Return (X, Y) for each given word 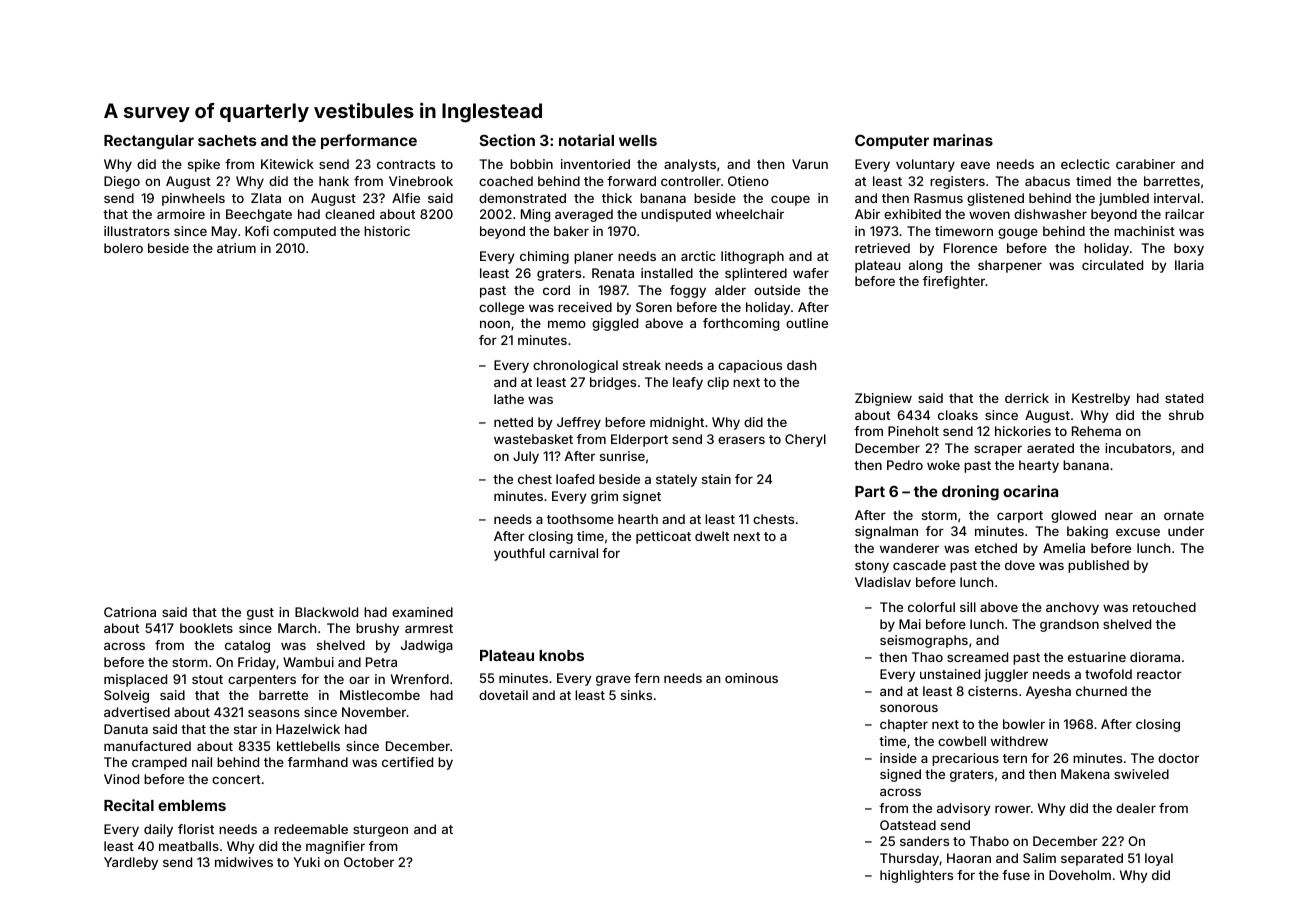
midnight (677, 423)
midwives (244, 862)
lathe (509, 399)
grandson (1069, 625)
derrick (1027, 398)
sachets (227, 140)
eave (975, 165)
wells (638, 140)
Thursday (909, 859)
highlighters (916, 876)
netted (513, 422)
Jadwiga (427, 646)
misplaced (135, 680)
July (526, 457)
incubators (1138, 448)
